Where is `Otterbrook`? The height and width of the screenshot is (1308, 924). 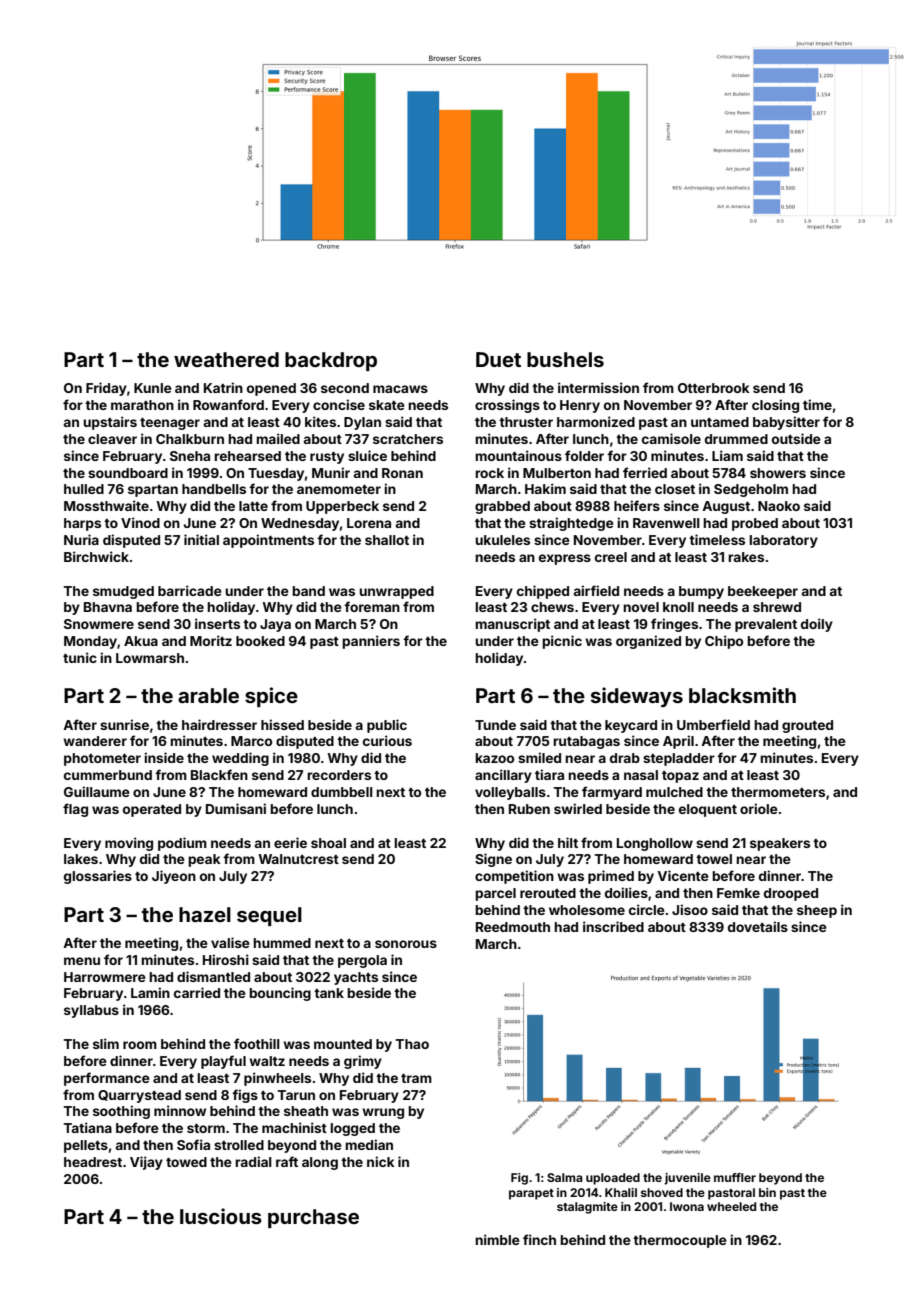
Otterbrook is located at coordinates (714, 388).
